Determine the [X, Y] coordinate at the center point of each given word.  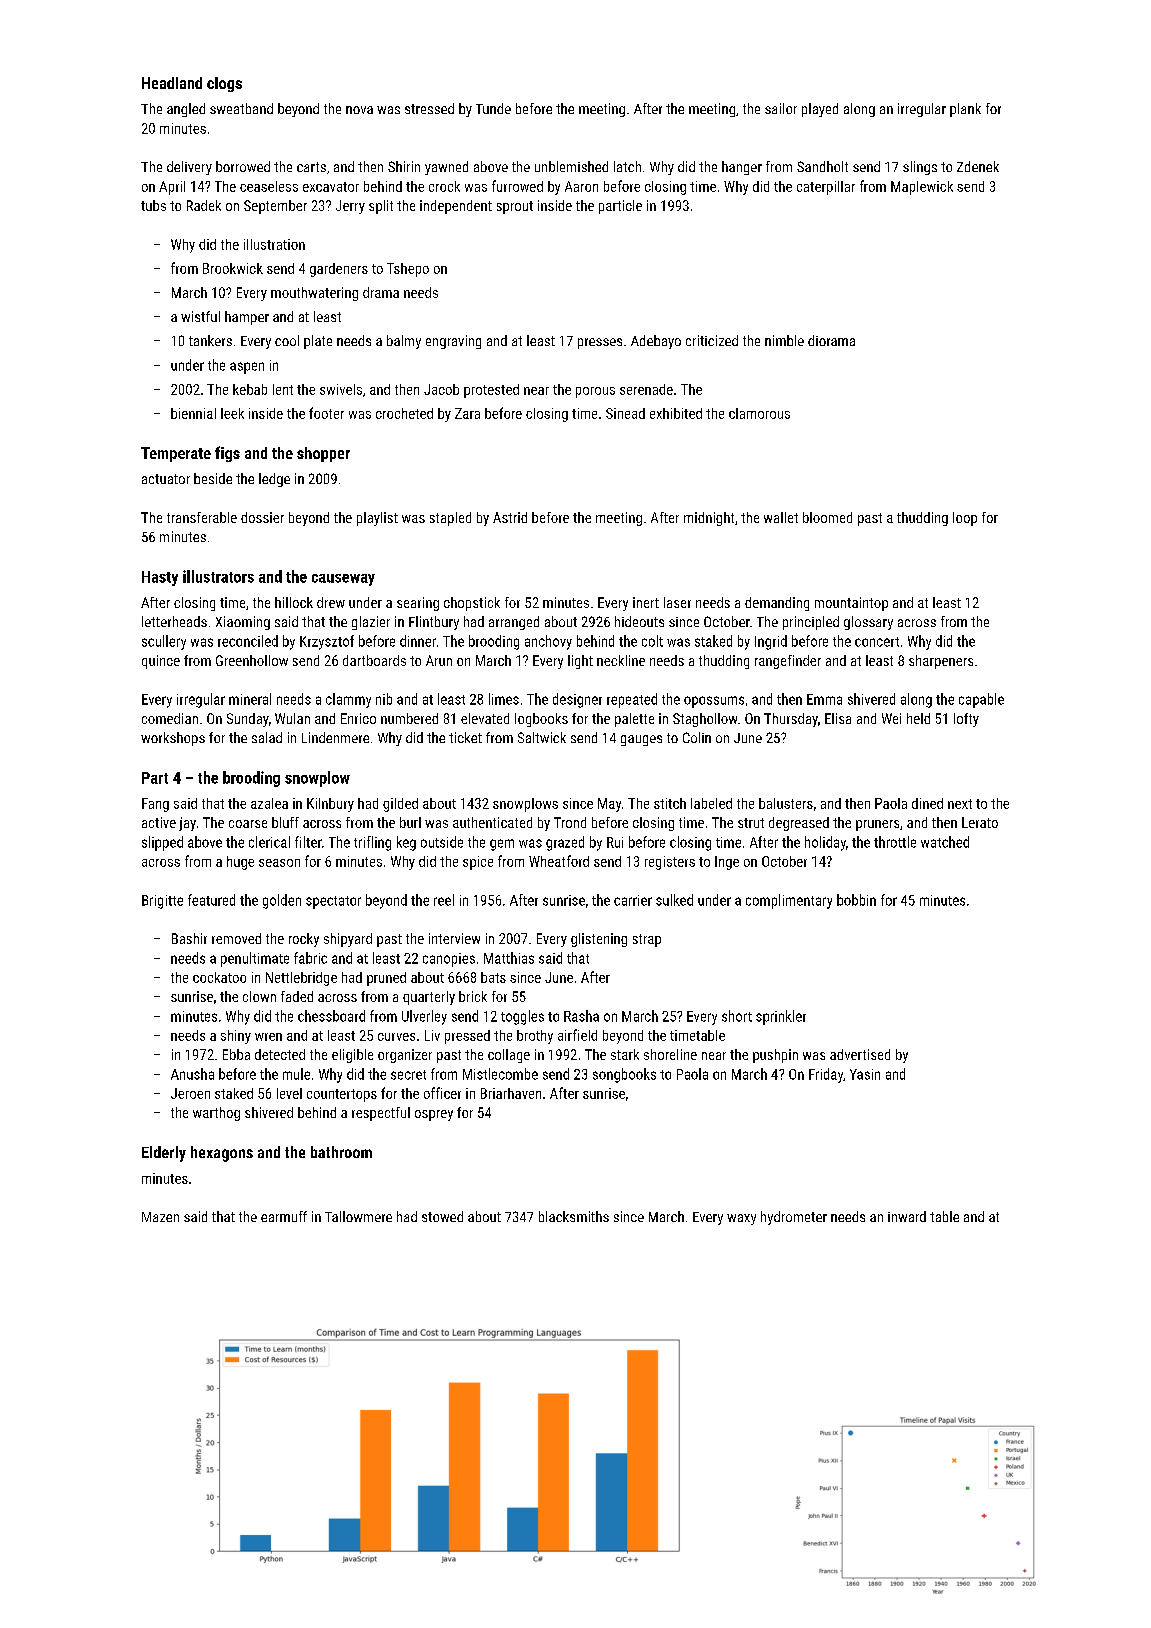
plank [965, 110]
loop [965, 519]
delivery [189, 168]
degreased [799, 824]
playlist [377, 519]
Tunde [493, 108]
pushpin [775, 1056]
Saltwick [542, 737]
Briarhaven [511, 1093]
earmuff [284, 1216]
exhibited [676, 413]
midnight [709, 519]
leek [232, 413]
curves [396, 1037]
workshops [173, 739]
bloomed [827, 517]
